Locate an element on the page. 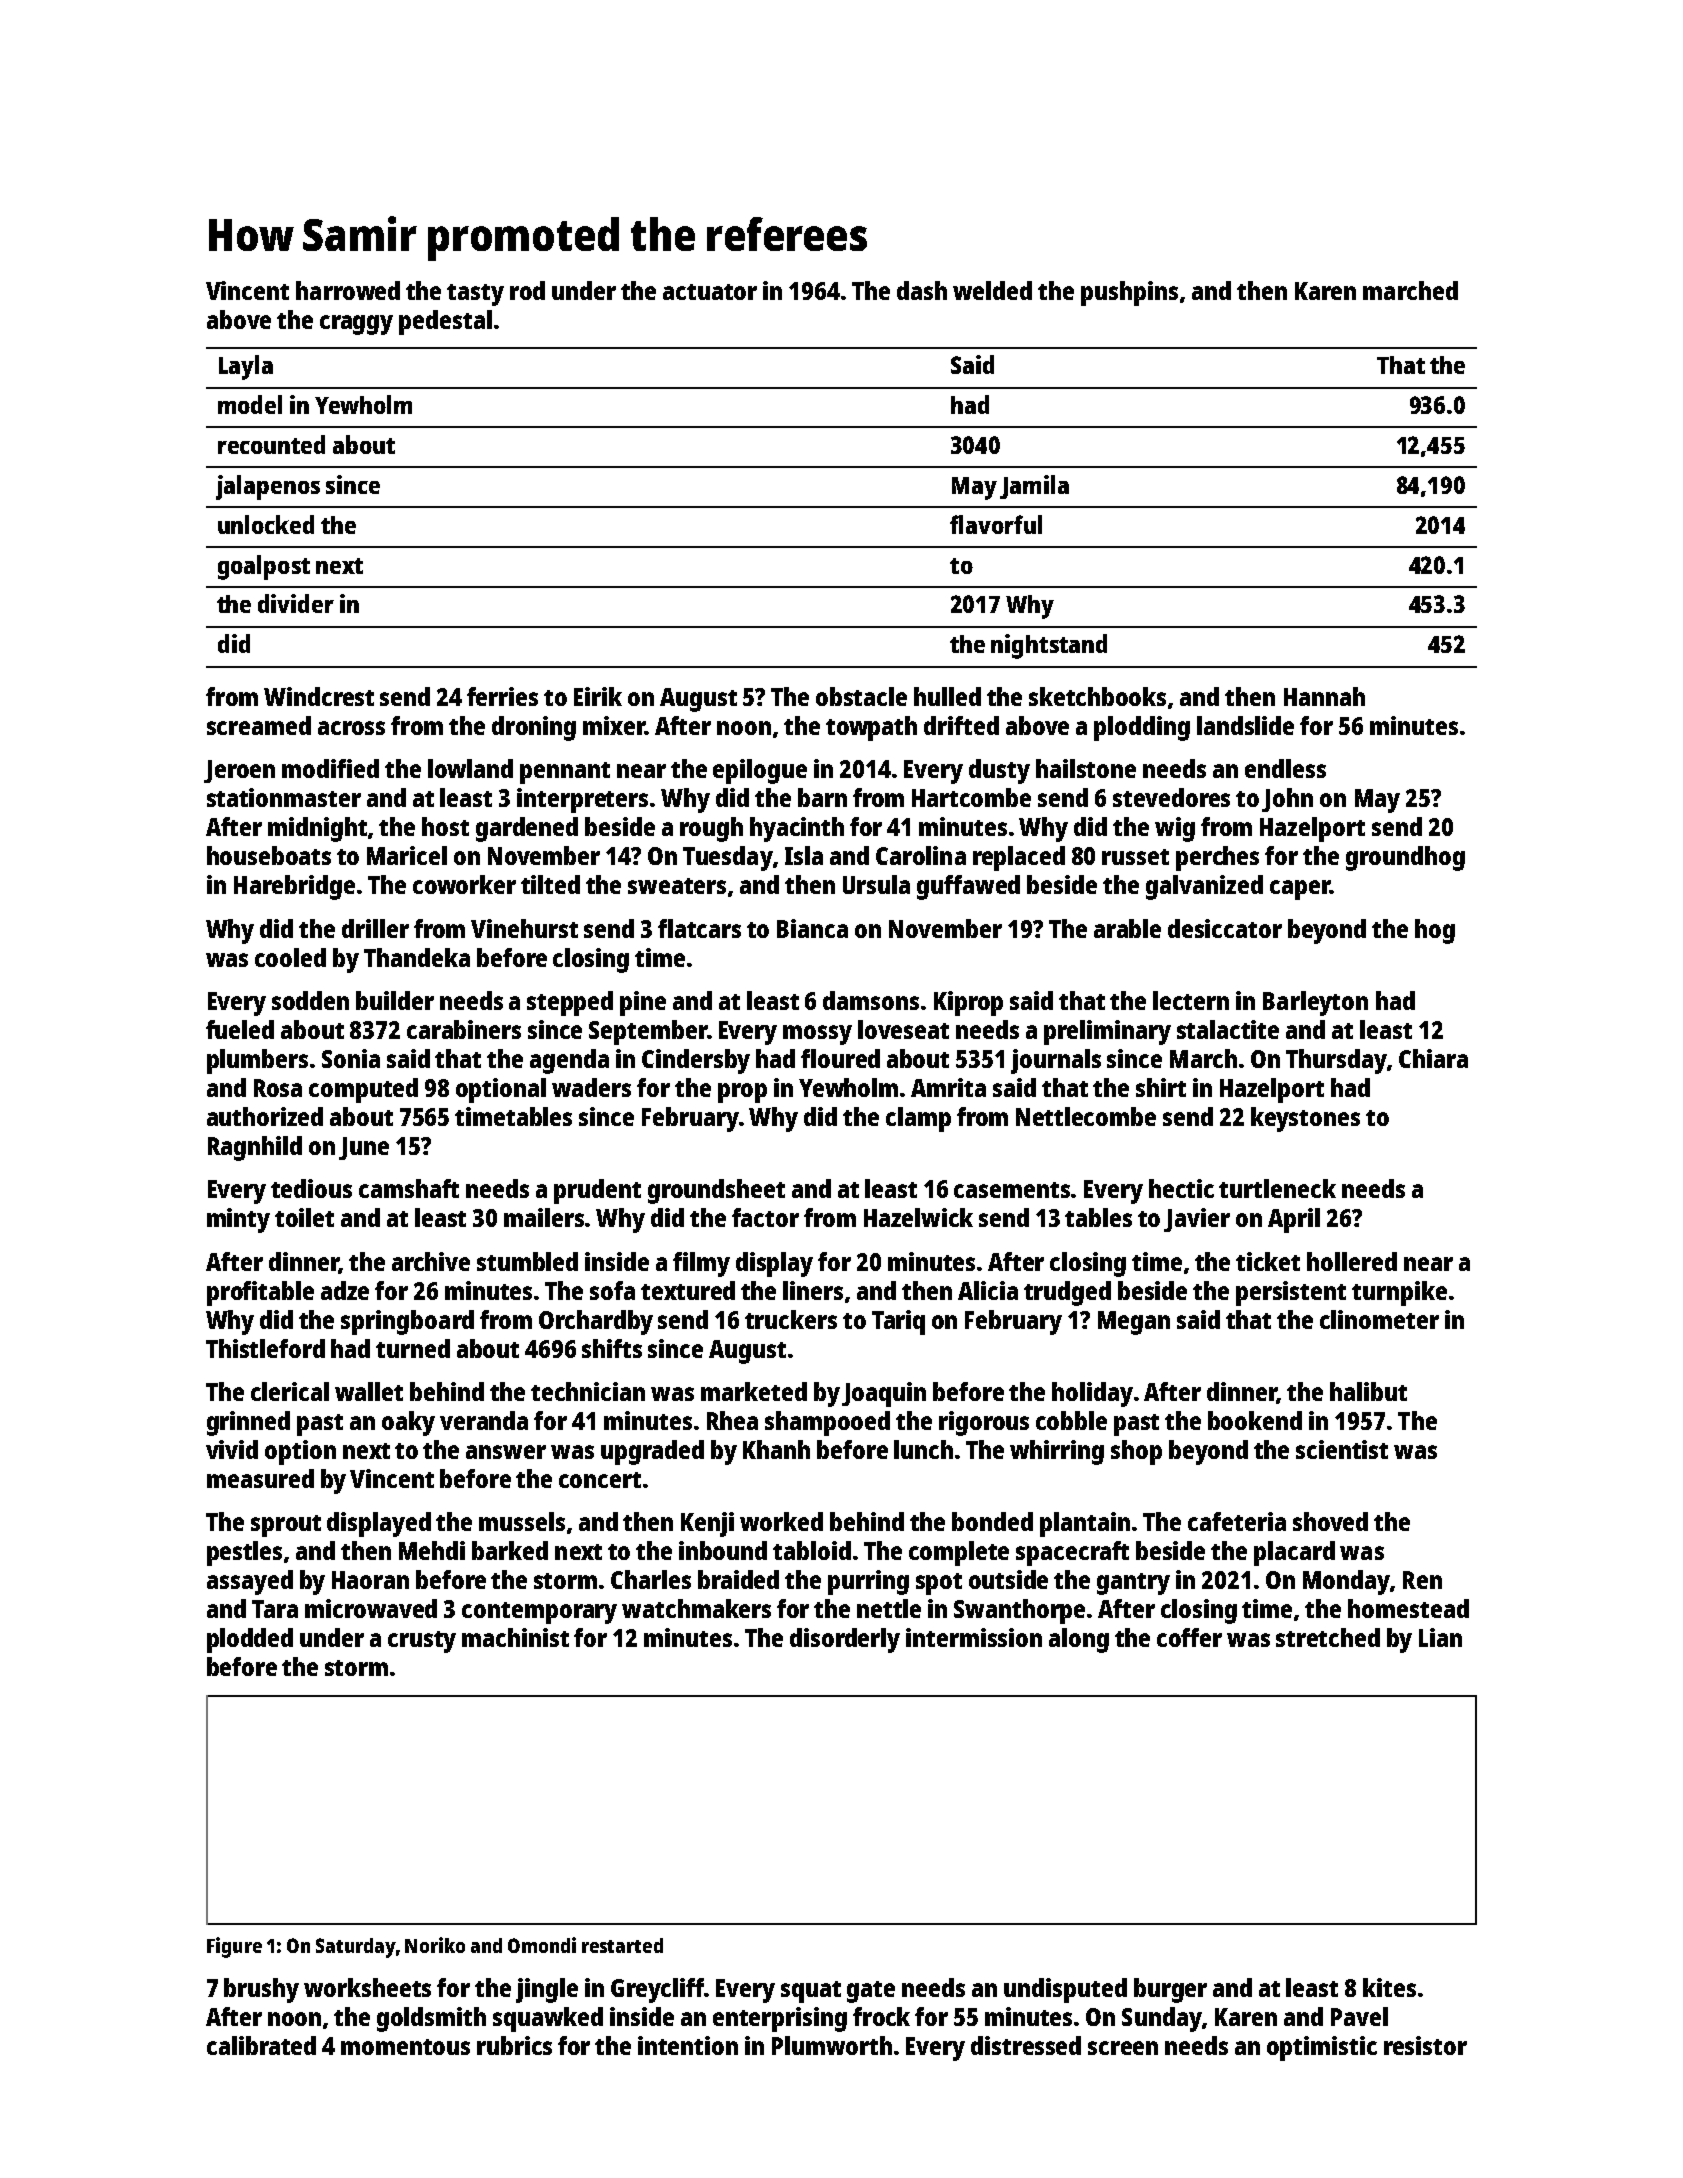 This document has width=1683, height=2178. resistor is located at coordinates (1425, 2045).
